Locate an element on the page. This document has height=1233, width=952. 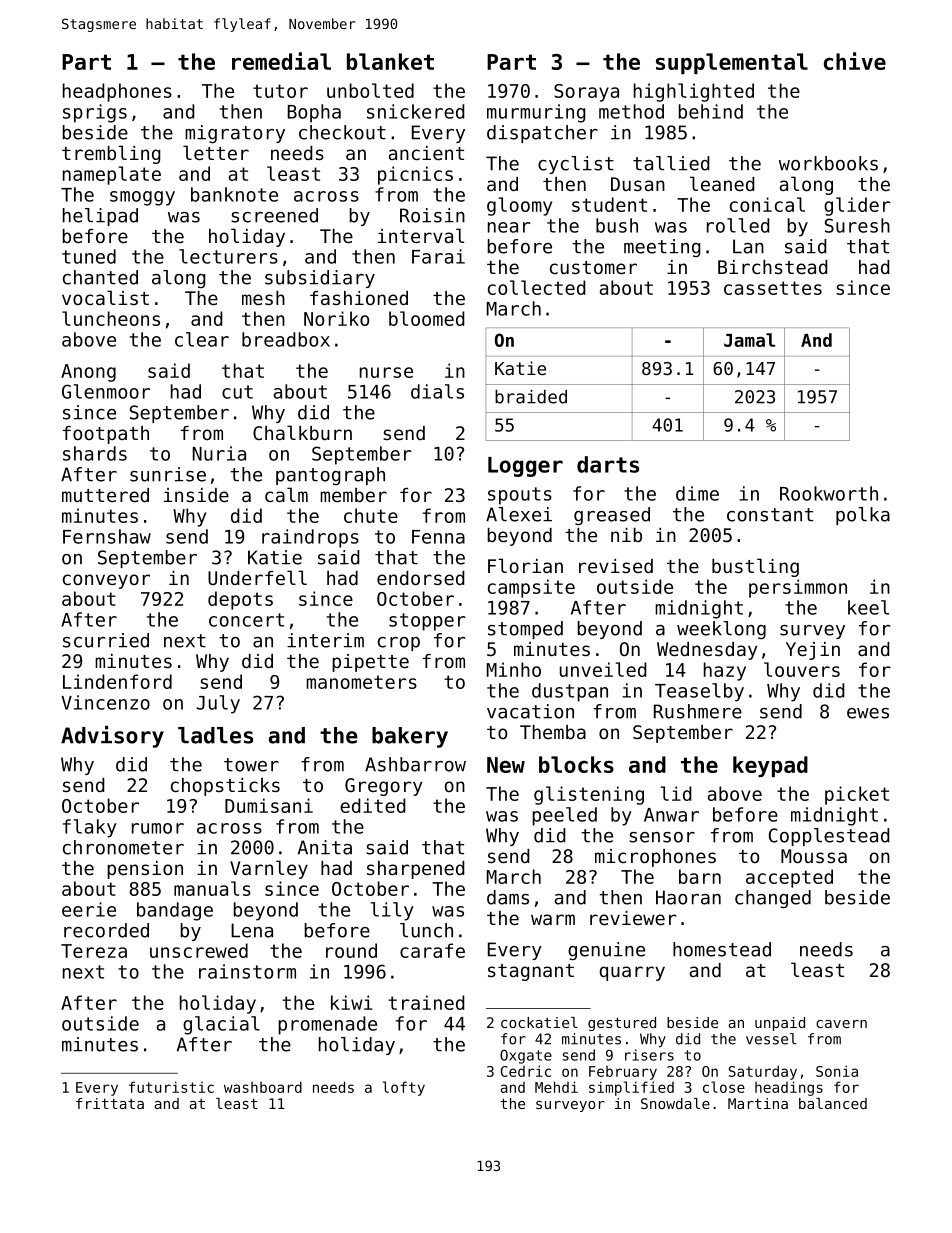
changed is located at coordinates (773, 899).
